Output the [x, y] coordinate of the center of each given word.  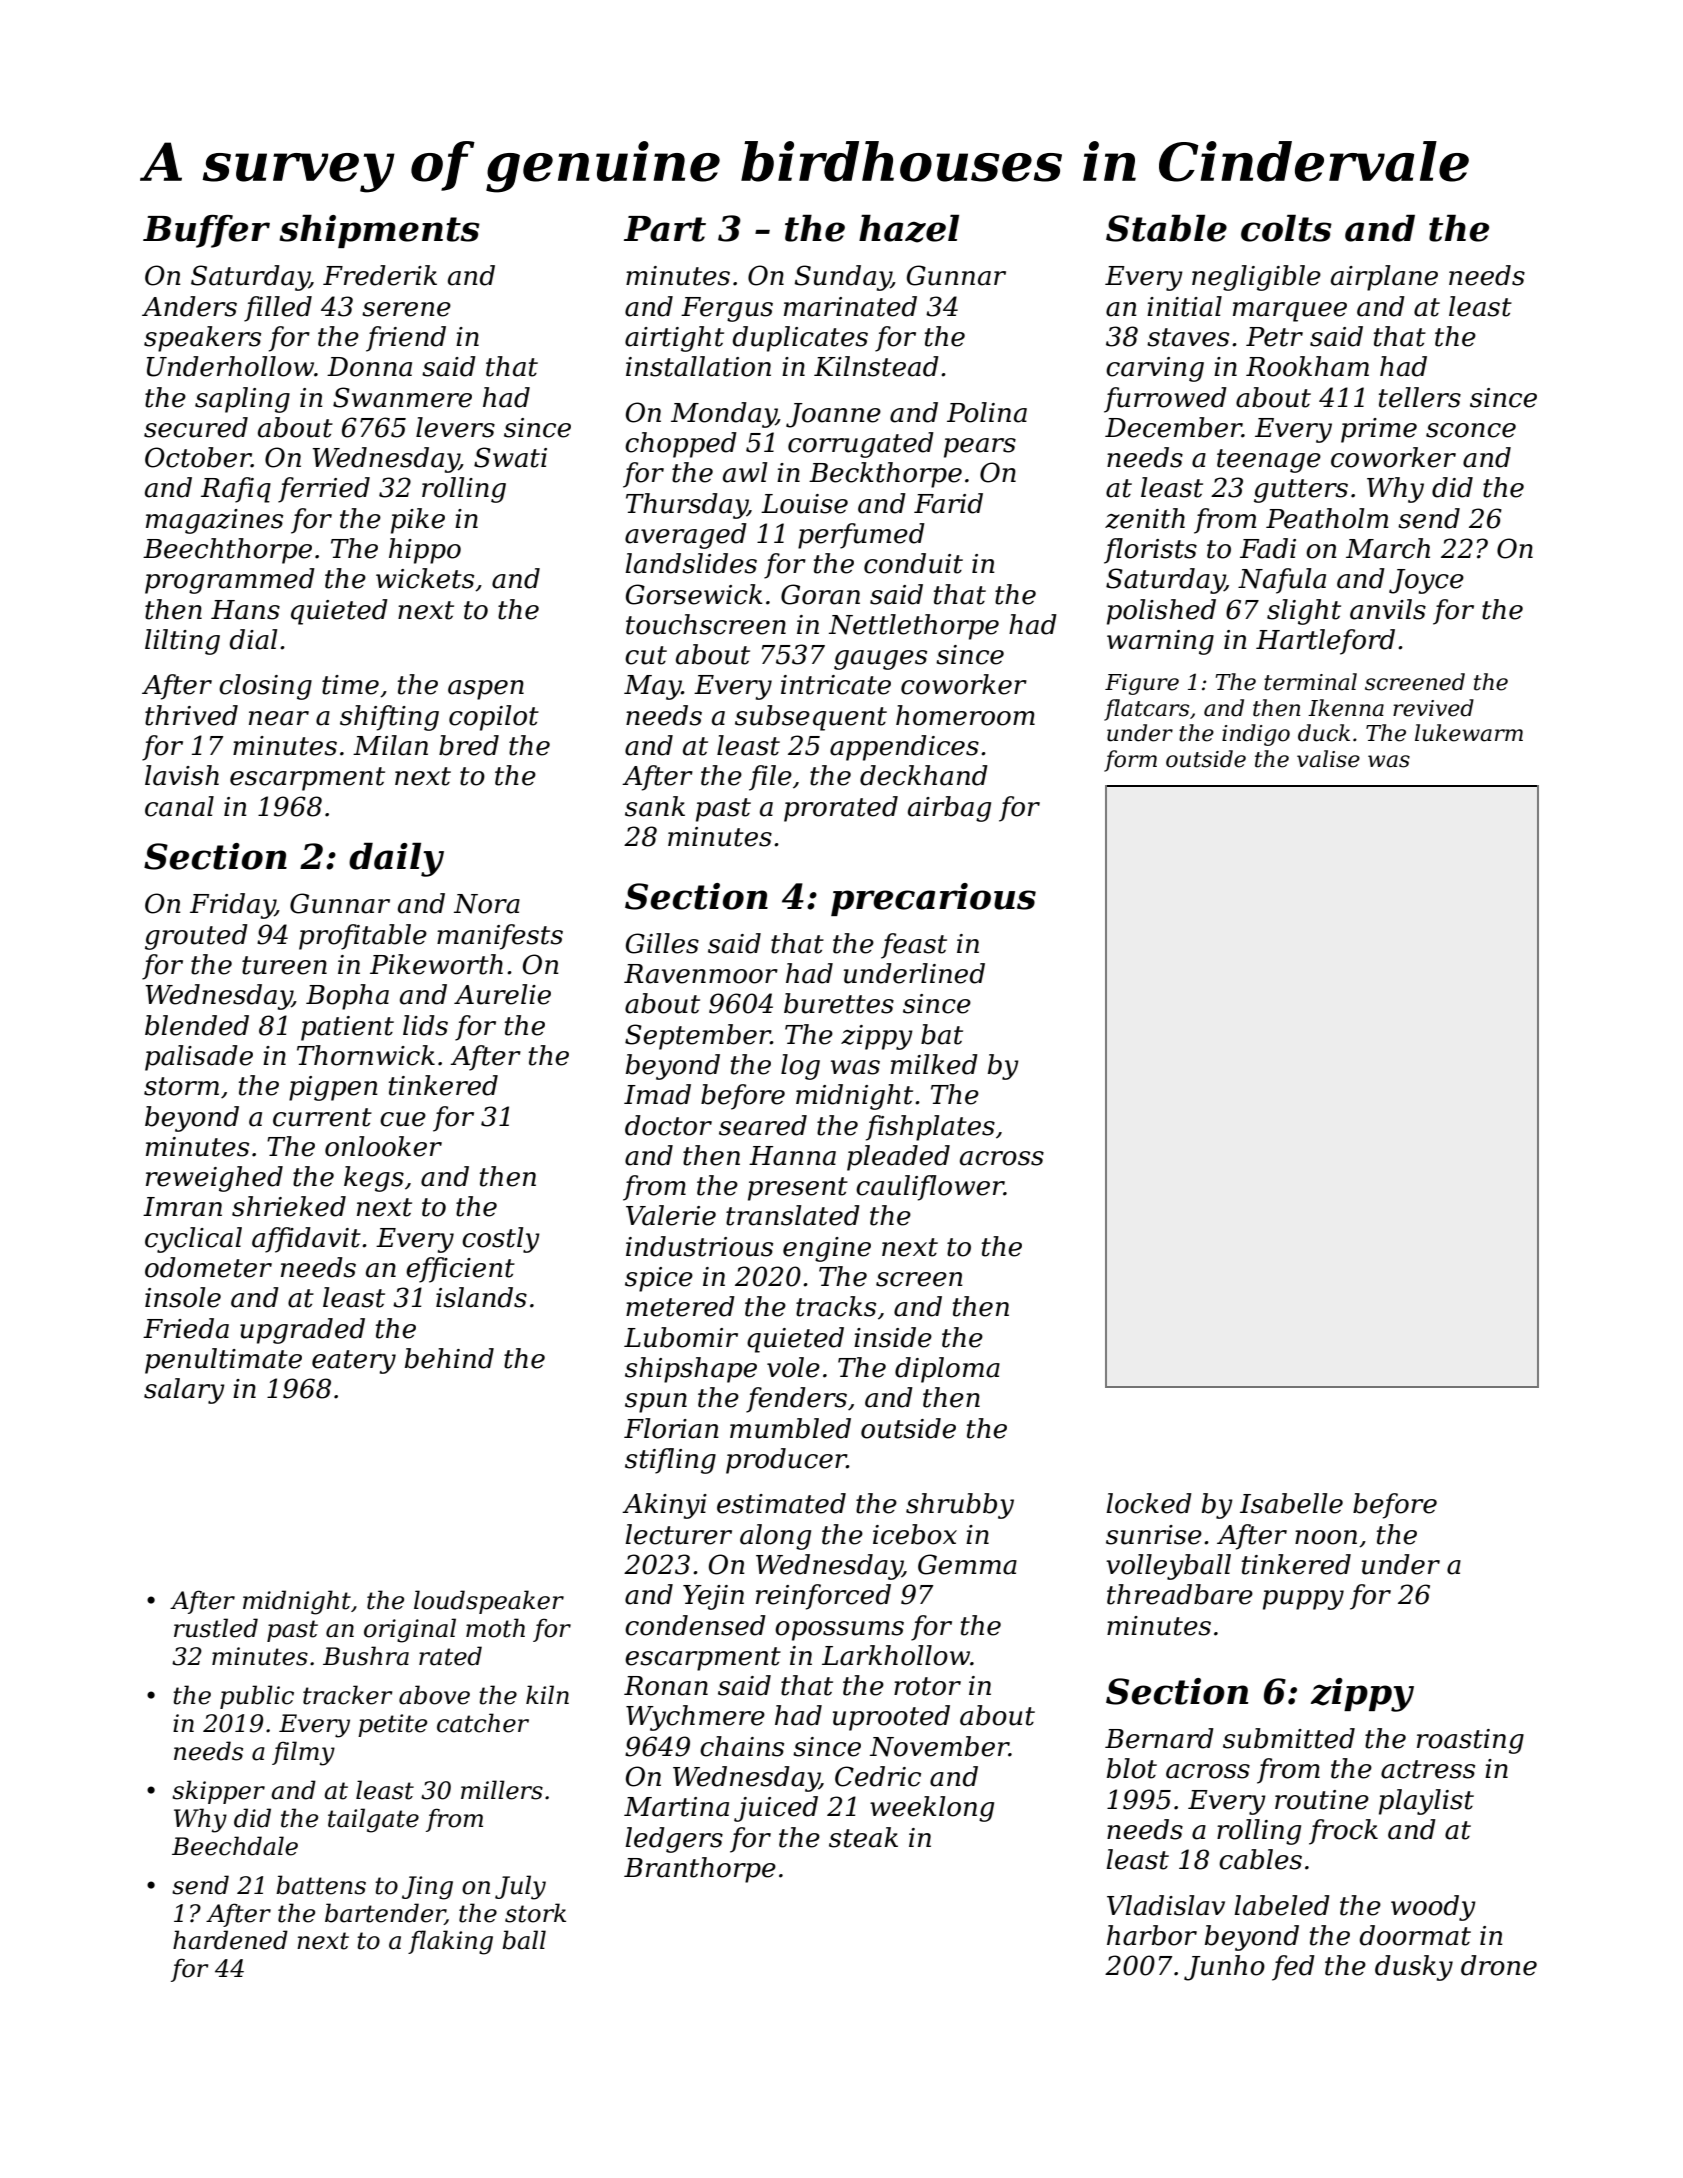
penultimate [223, 1361]
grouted [196, 937]
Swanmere [402, 397]
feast [914, 946]
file [770, 778]
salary [184, 1391]
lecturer [678, 1534]
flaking [450, 1942]
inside [893, 1337]
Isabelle [1291, 1503]
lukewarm [1469, 733]
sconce [1471, 430]
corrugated [861, 445]
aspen [486, 690]
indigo [1256, 735]
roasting [1470, 1741]
